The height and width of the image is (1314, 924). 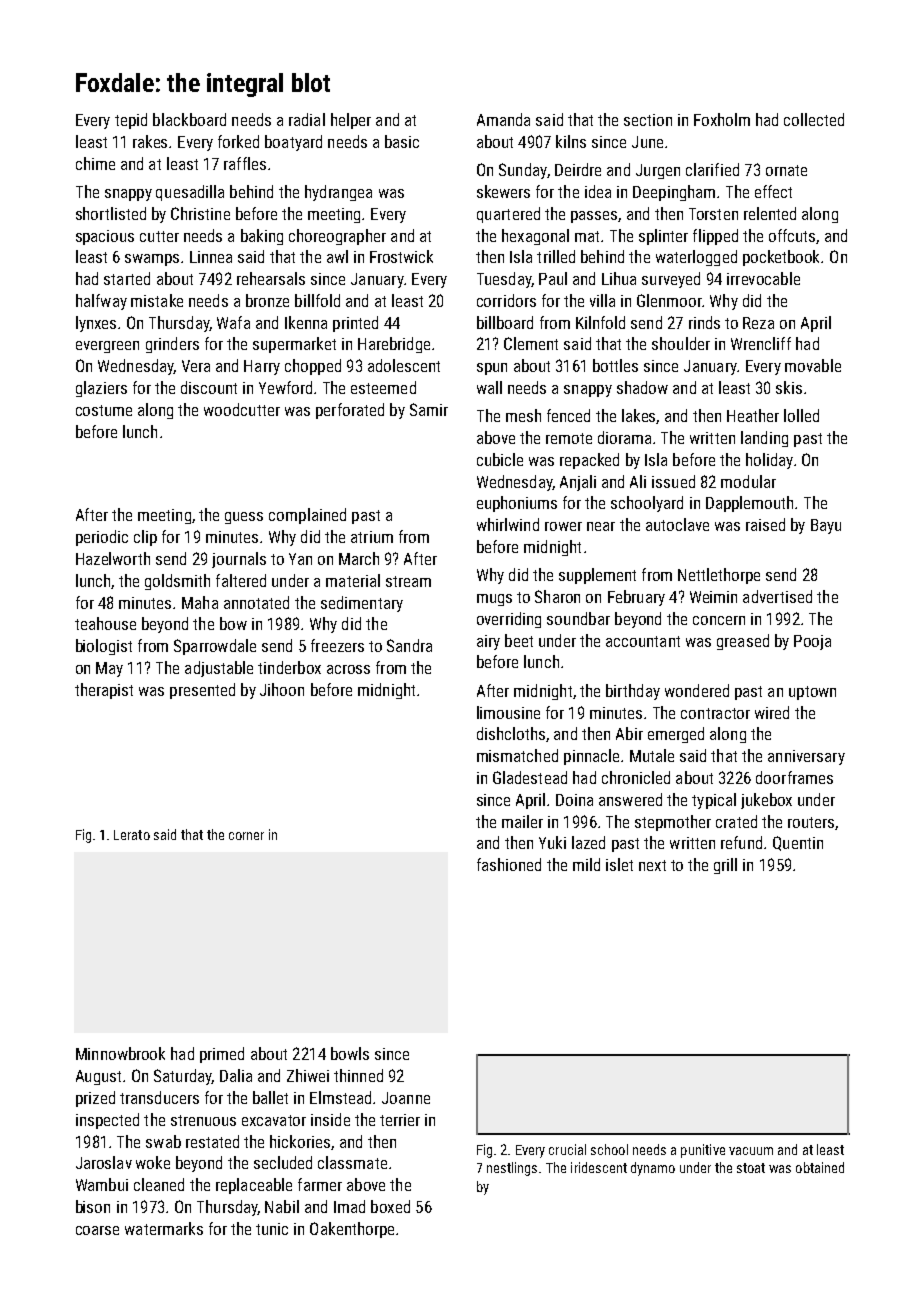 What do you see at coordinates (285, 387) in the image?
I see `Yewford` at bounding box center [285, 387].
